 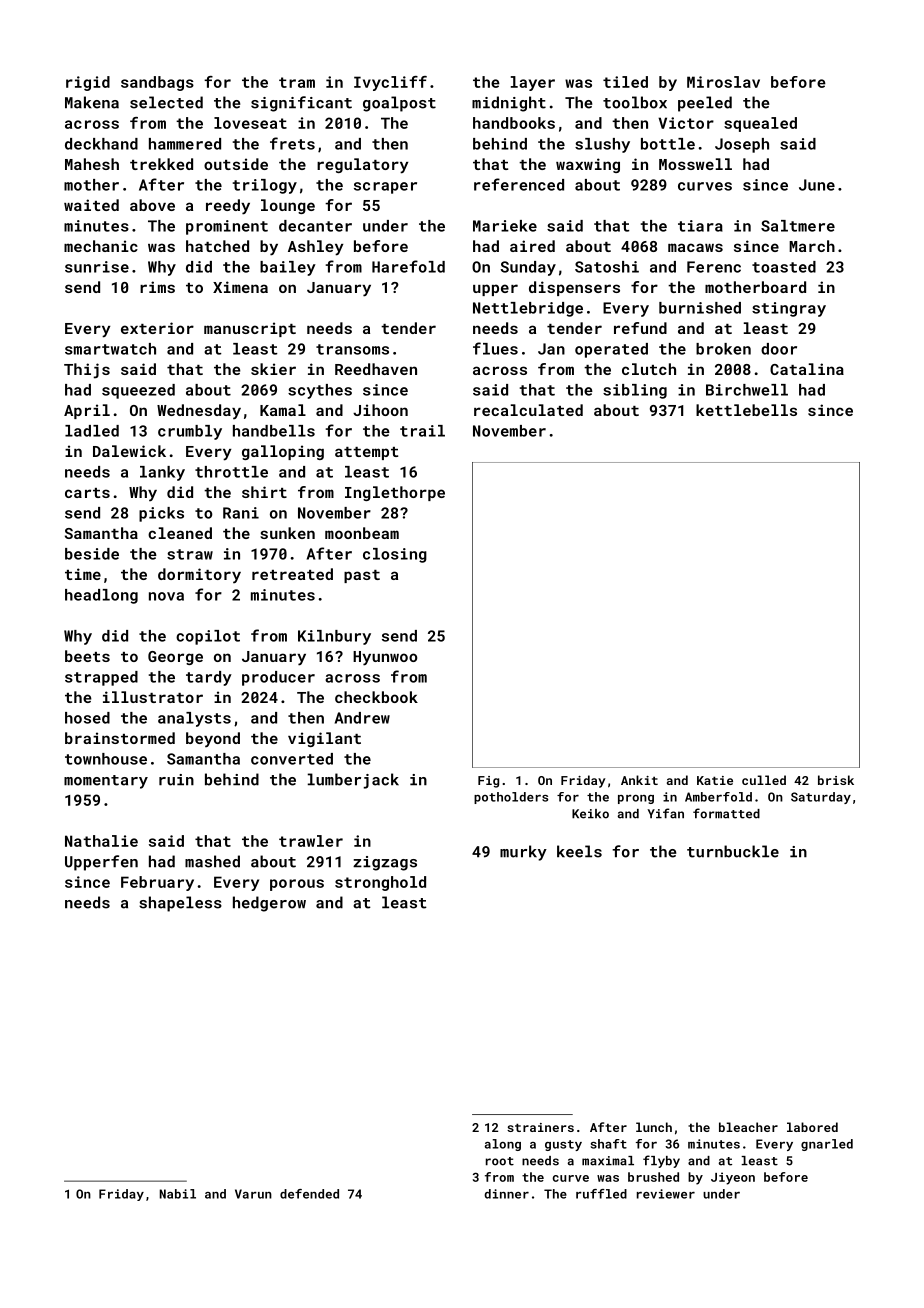 I want to click on Marieke, so click(x=505, y=226).
